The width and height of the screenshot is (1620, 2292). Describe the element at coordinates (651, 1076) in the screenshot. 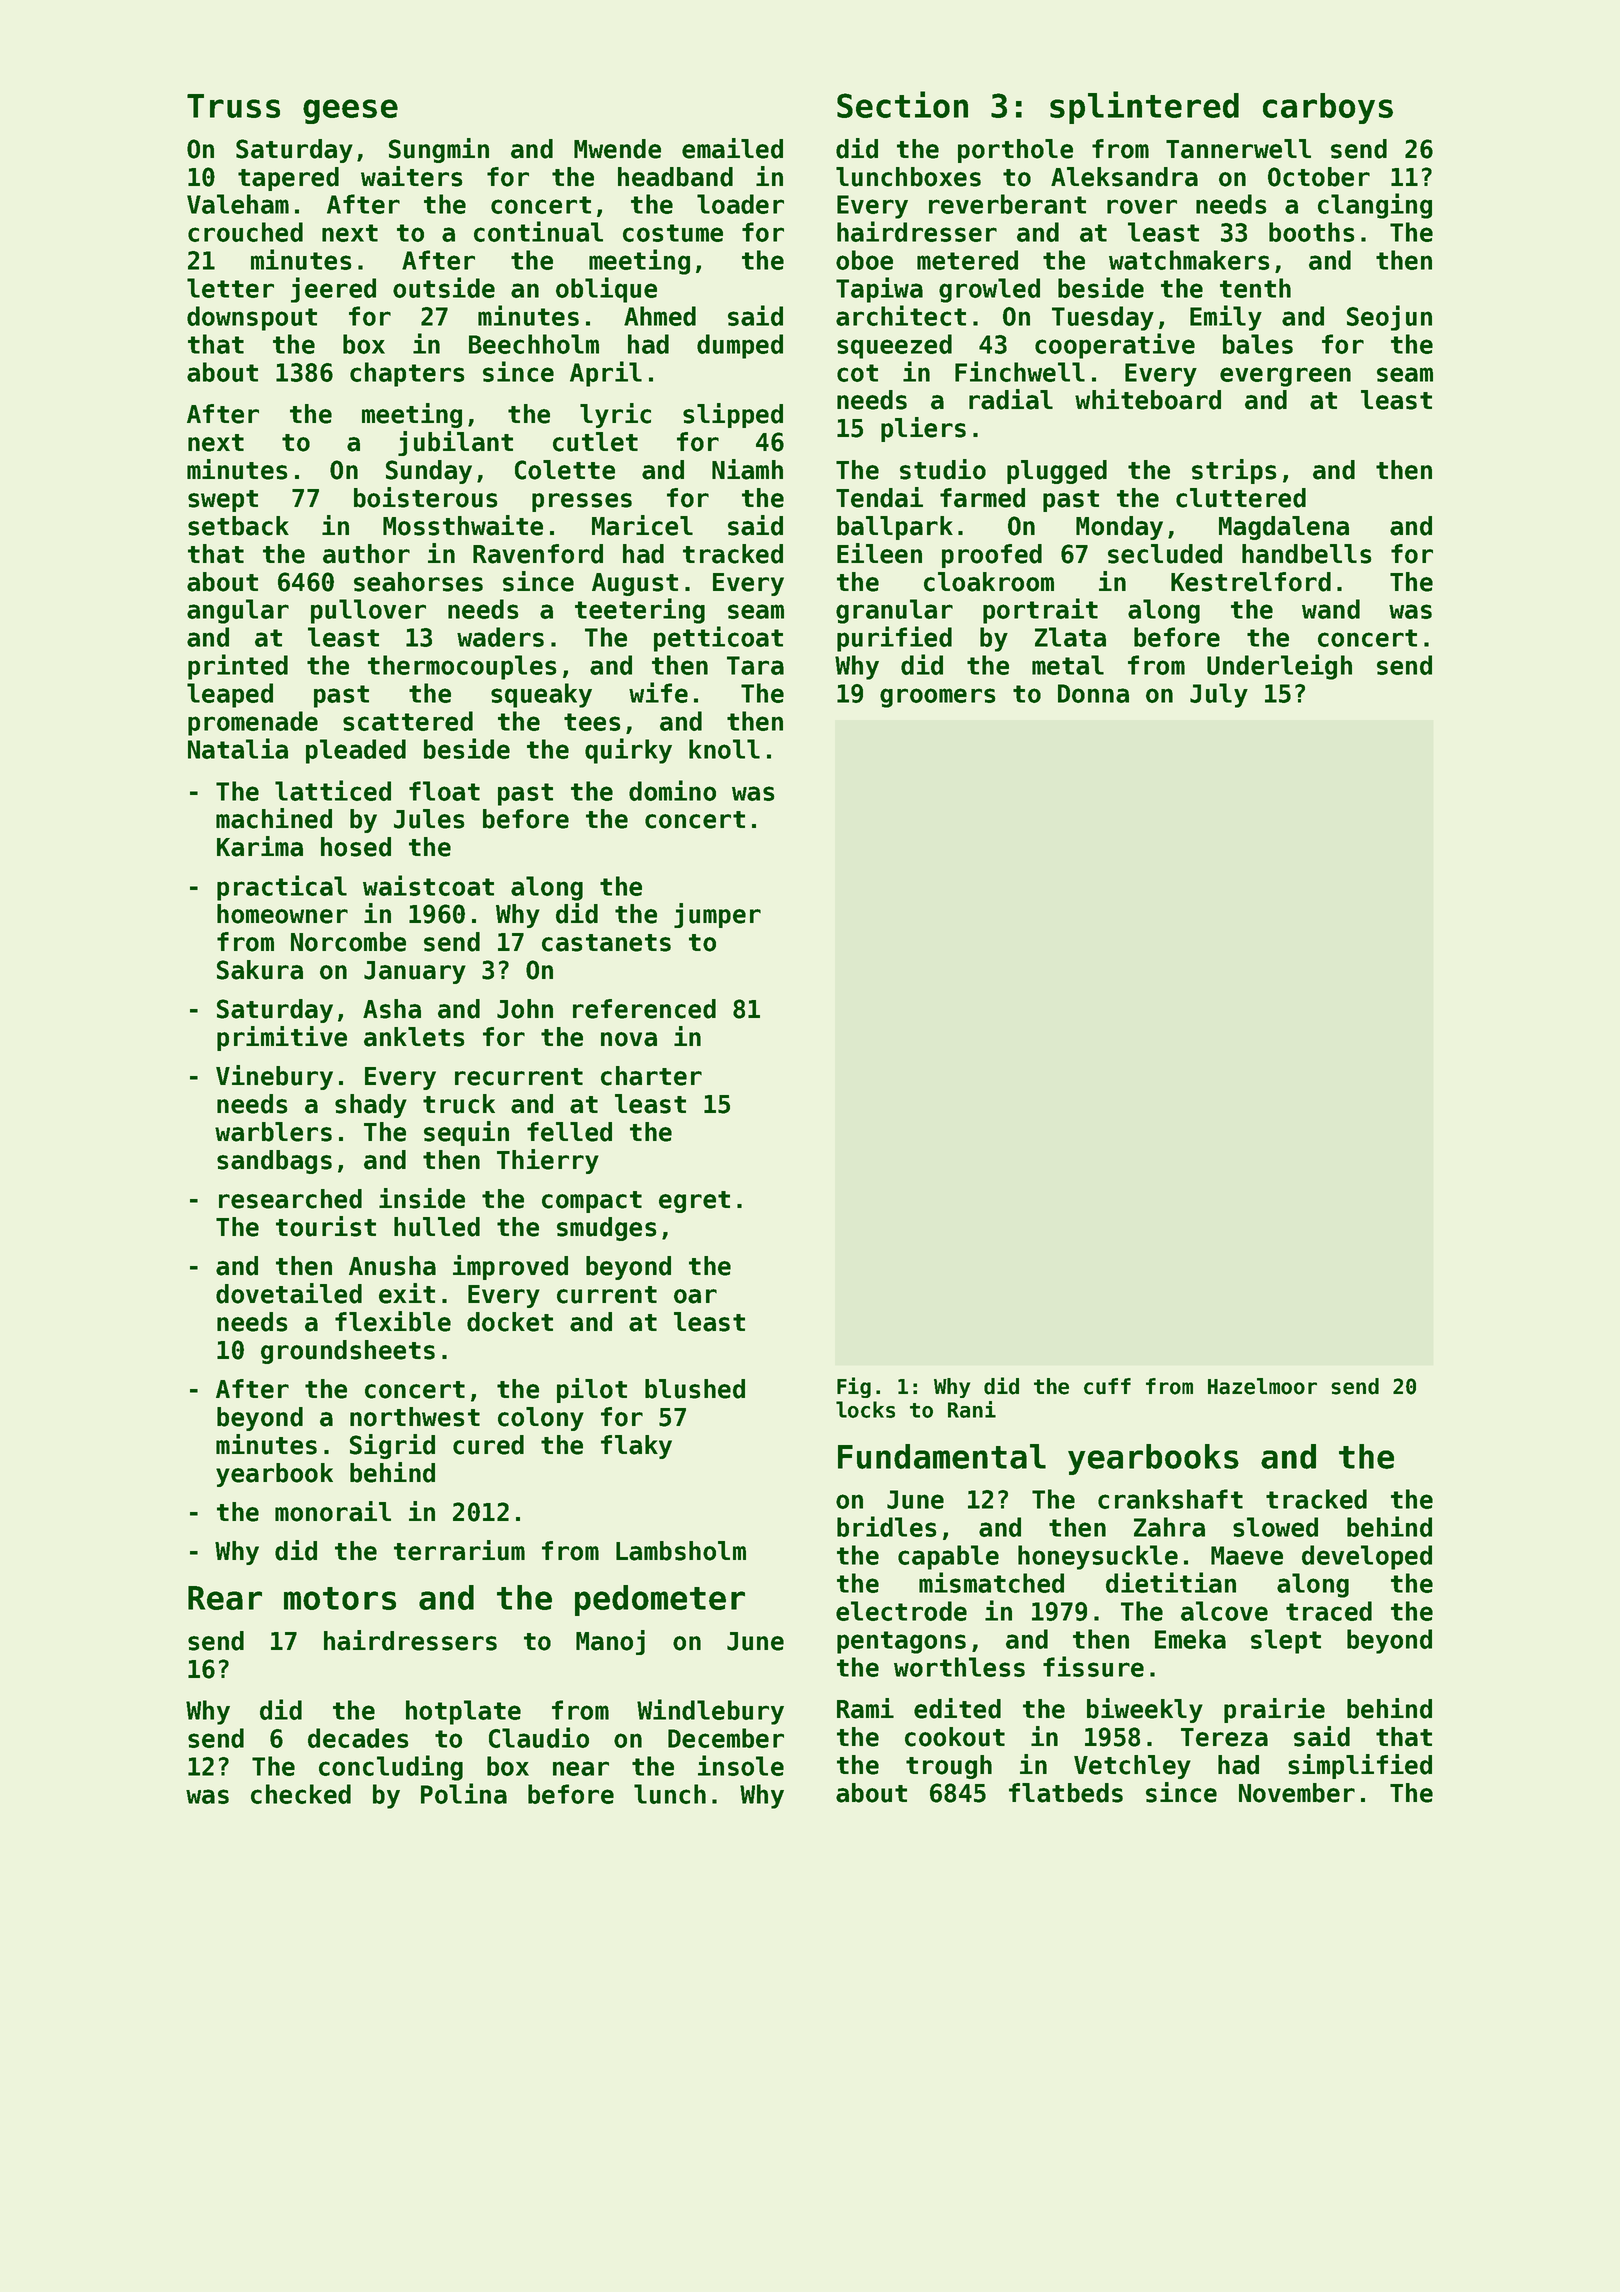

I see `charter` at that location.
